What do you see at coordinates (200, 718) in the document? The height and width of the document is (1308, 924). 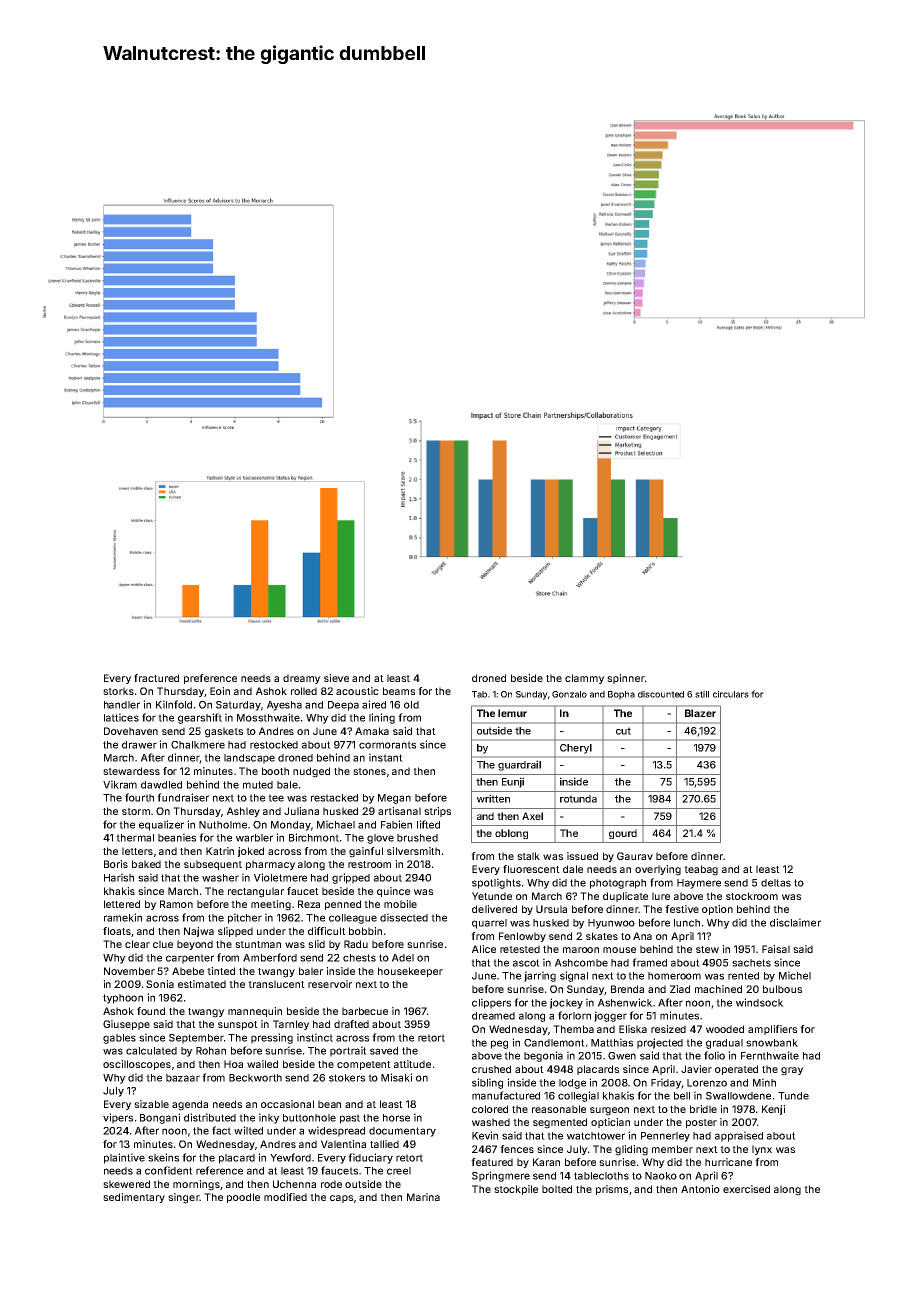 I see `gearshift` at bounding box center [200, 718].
